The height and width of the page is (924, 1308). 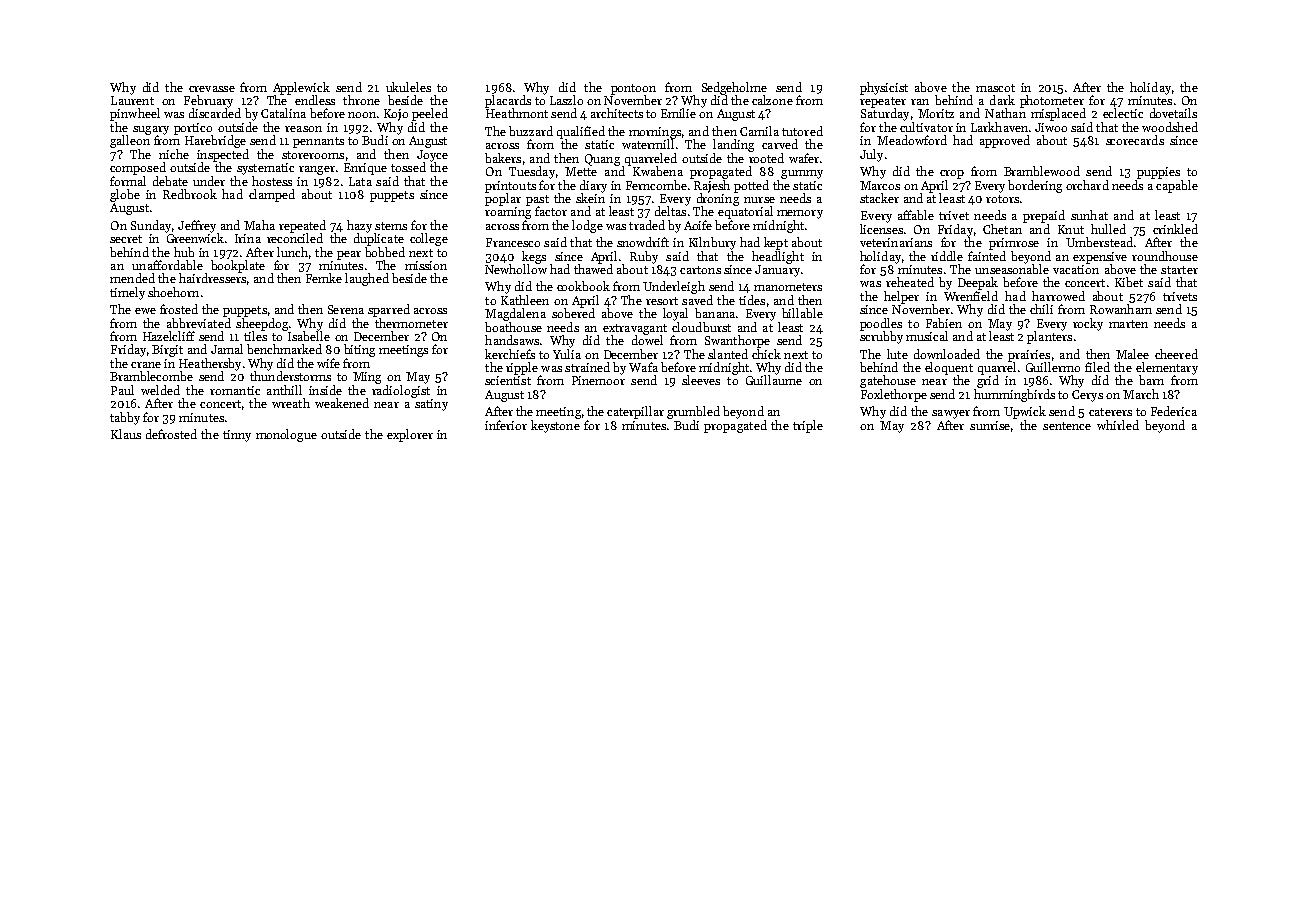 I want to click on physicist, so click(x=884, y=88).
